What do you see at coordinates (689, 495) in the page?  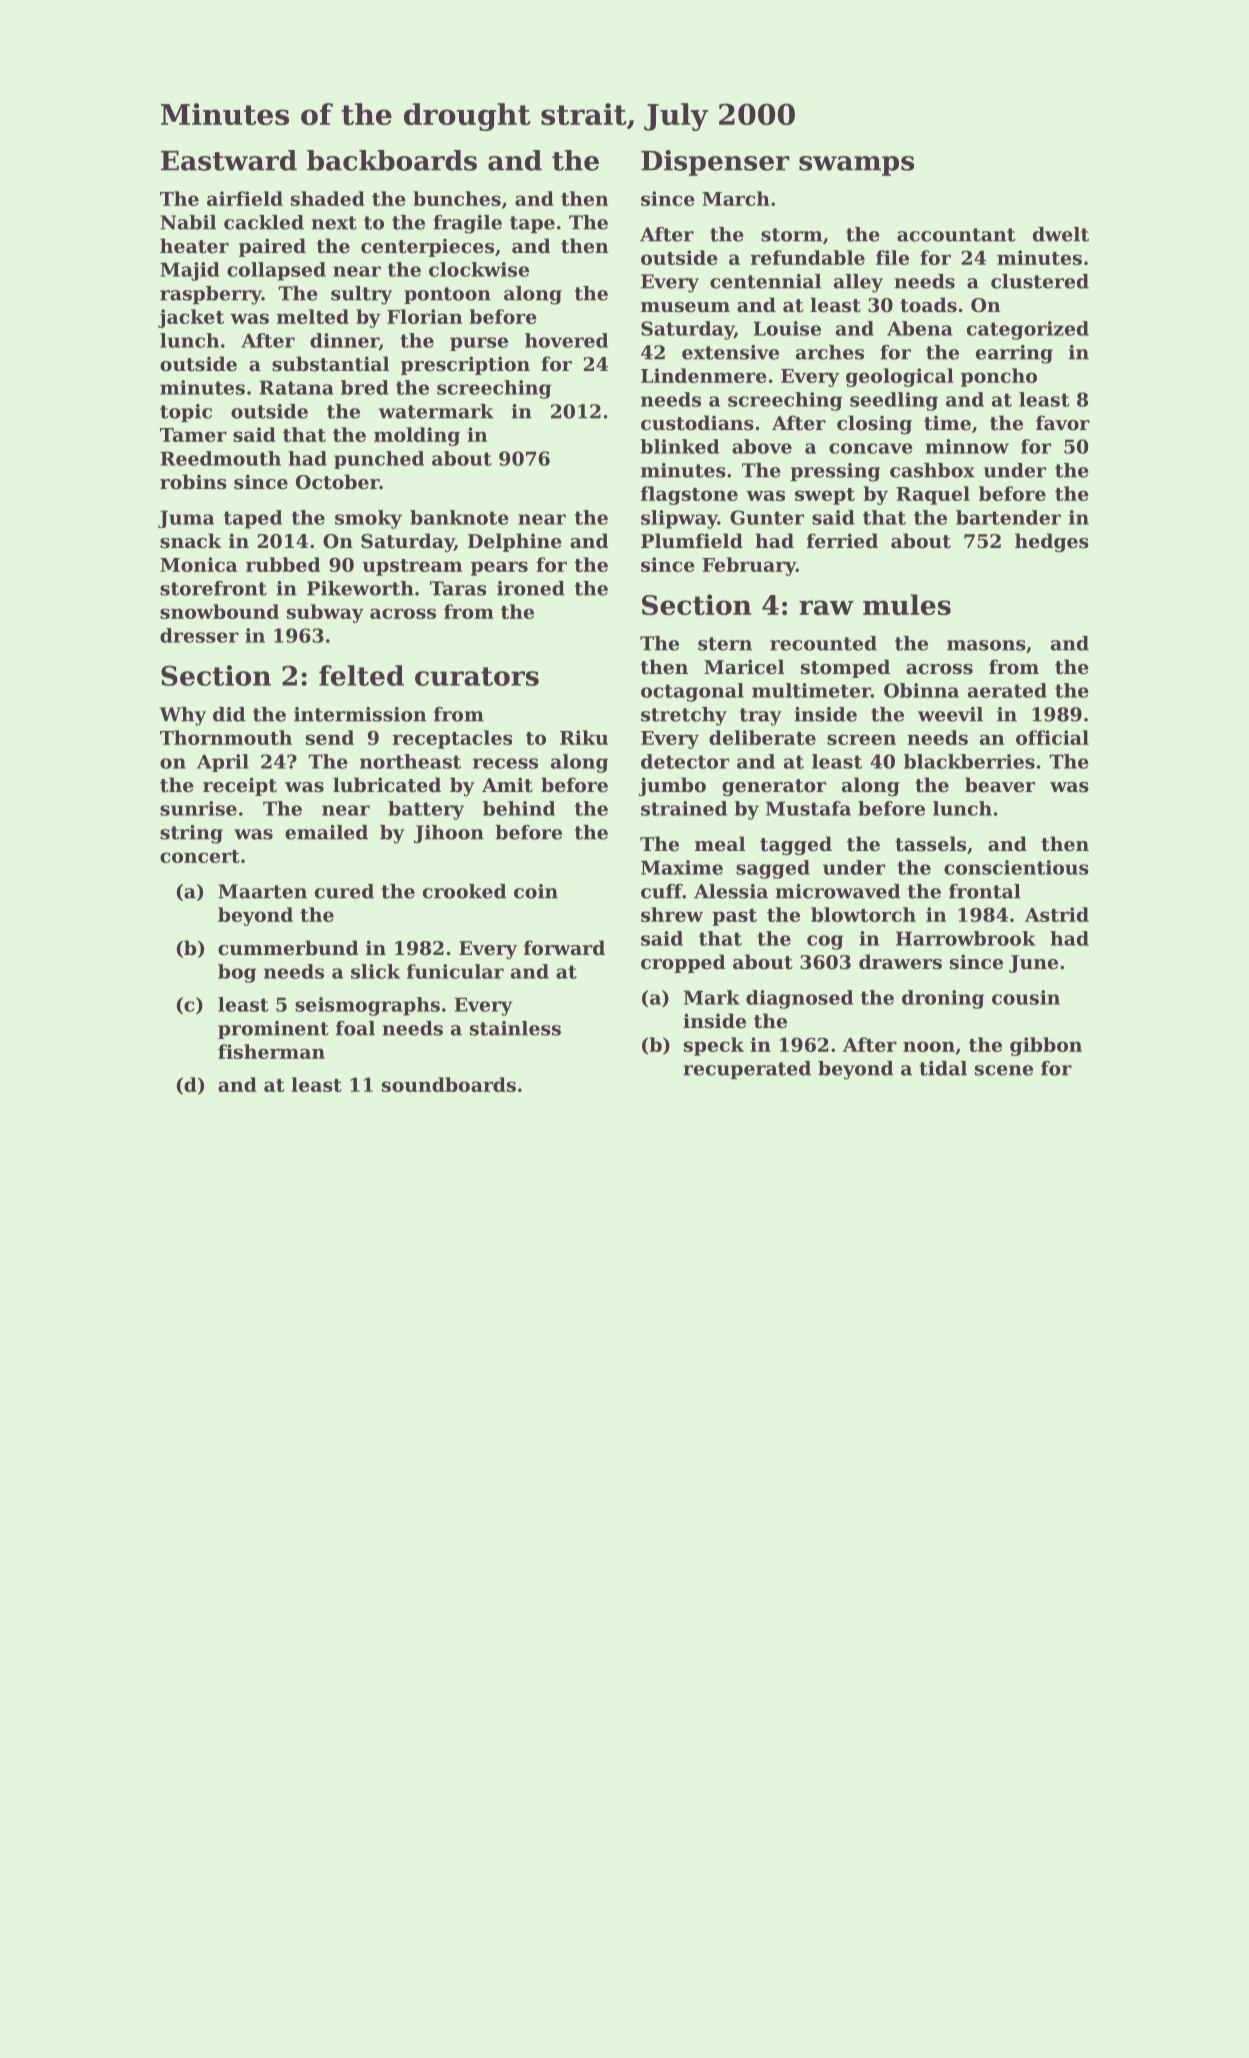 I see `flagstone` at bounding box center [689, 495].
